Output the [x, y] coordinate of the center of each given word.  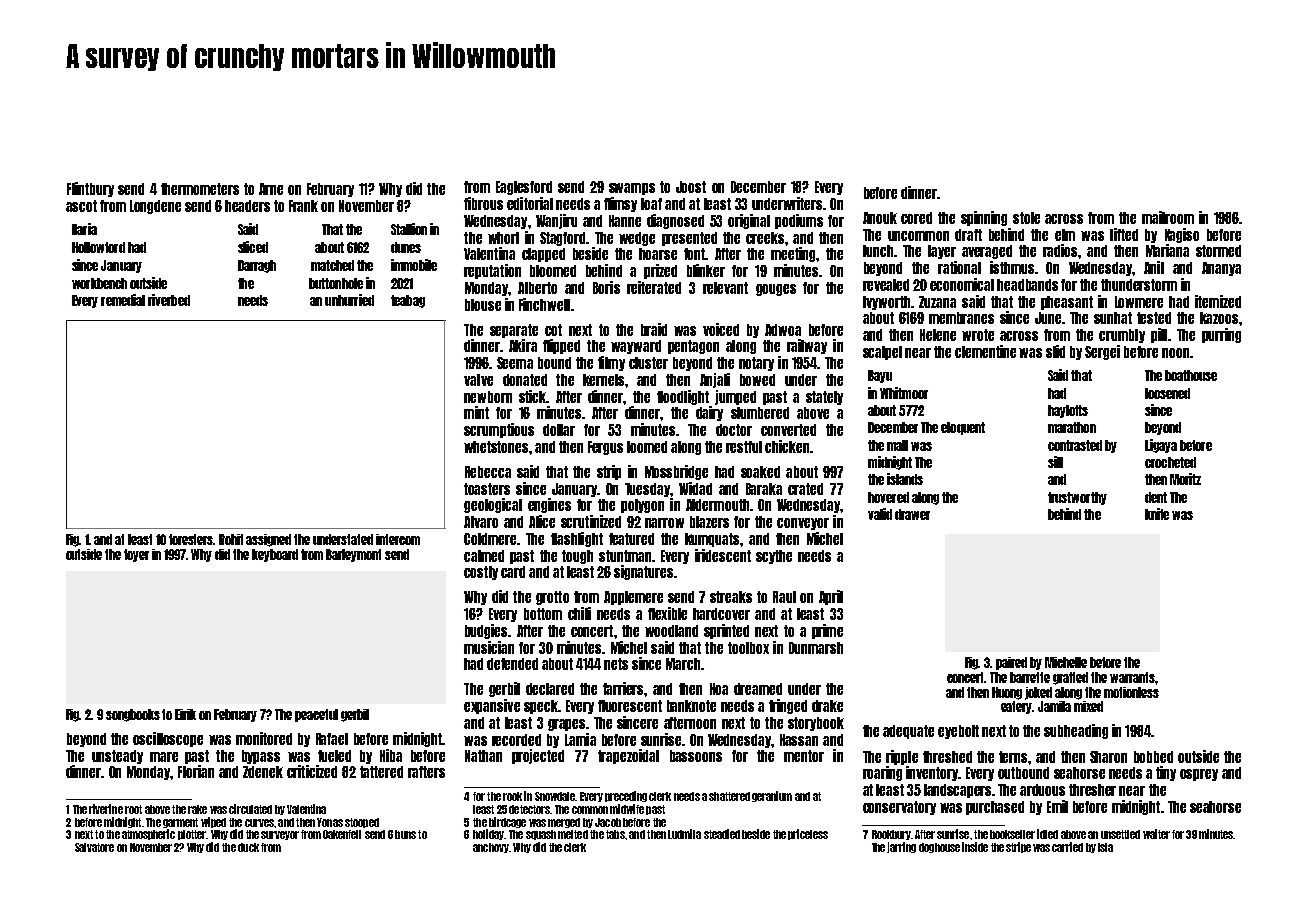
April [831, 597]
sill [1055, 462]
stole [1026, 218]
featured [631, 539]
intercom [398, 539]
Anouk [880, 218]
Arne [271, 189]
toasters [487, 489]
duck [248, 847]
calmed [484, 556]
